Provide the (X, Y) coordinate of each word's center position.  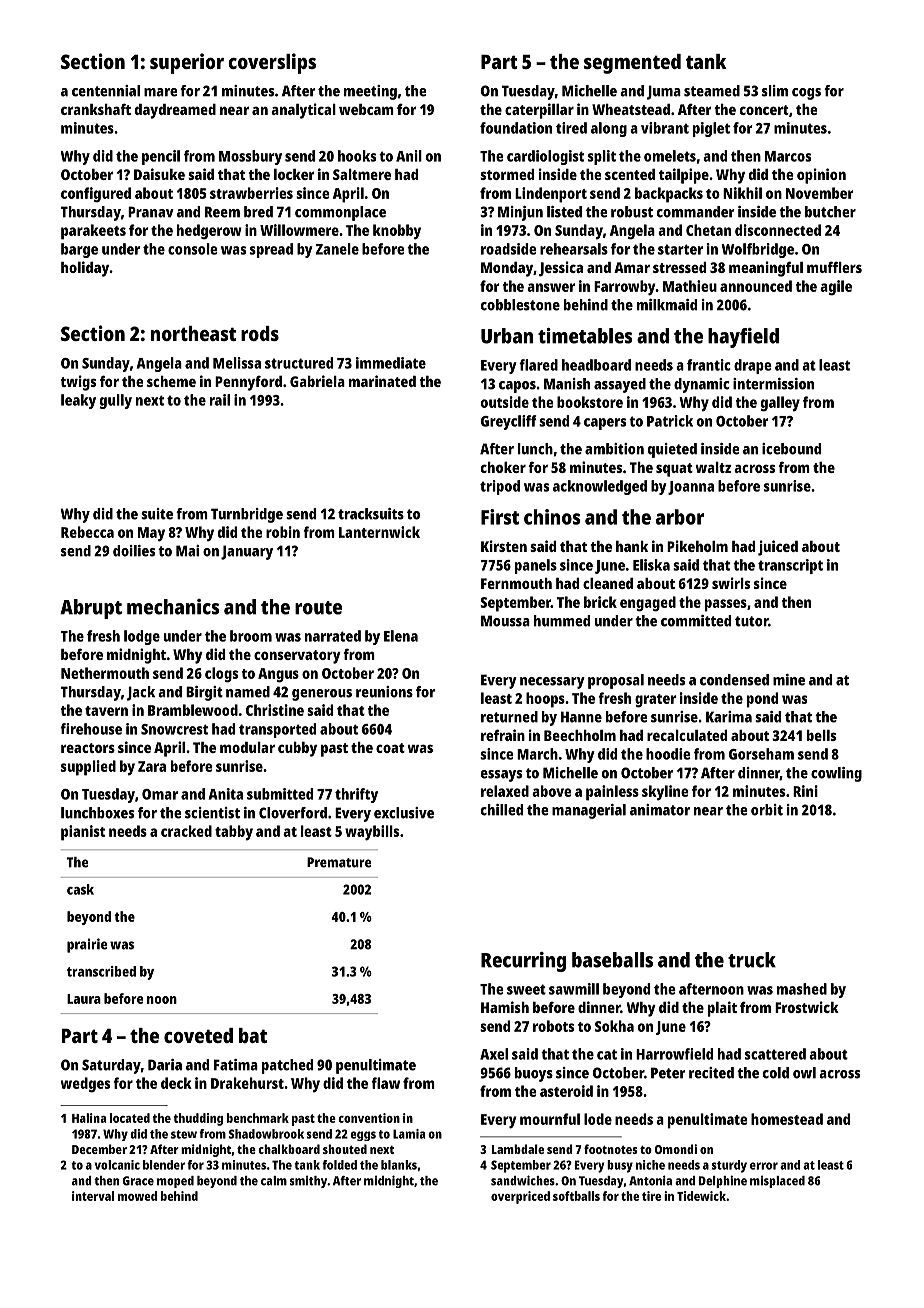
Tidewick (701, 1196)
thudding (198, 1119)
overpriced (520, 1197)
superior (187, 63)
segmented (632, 64)
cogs (806, 94)
